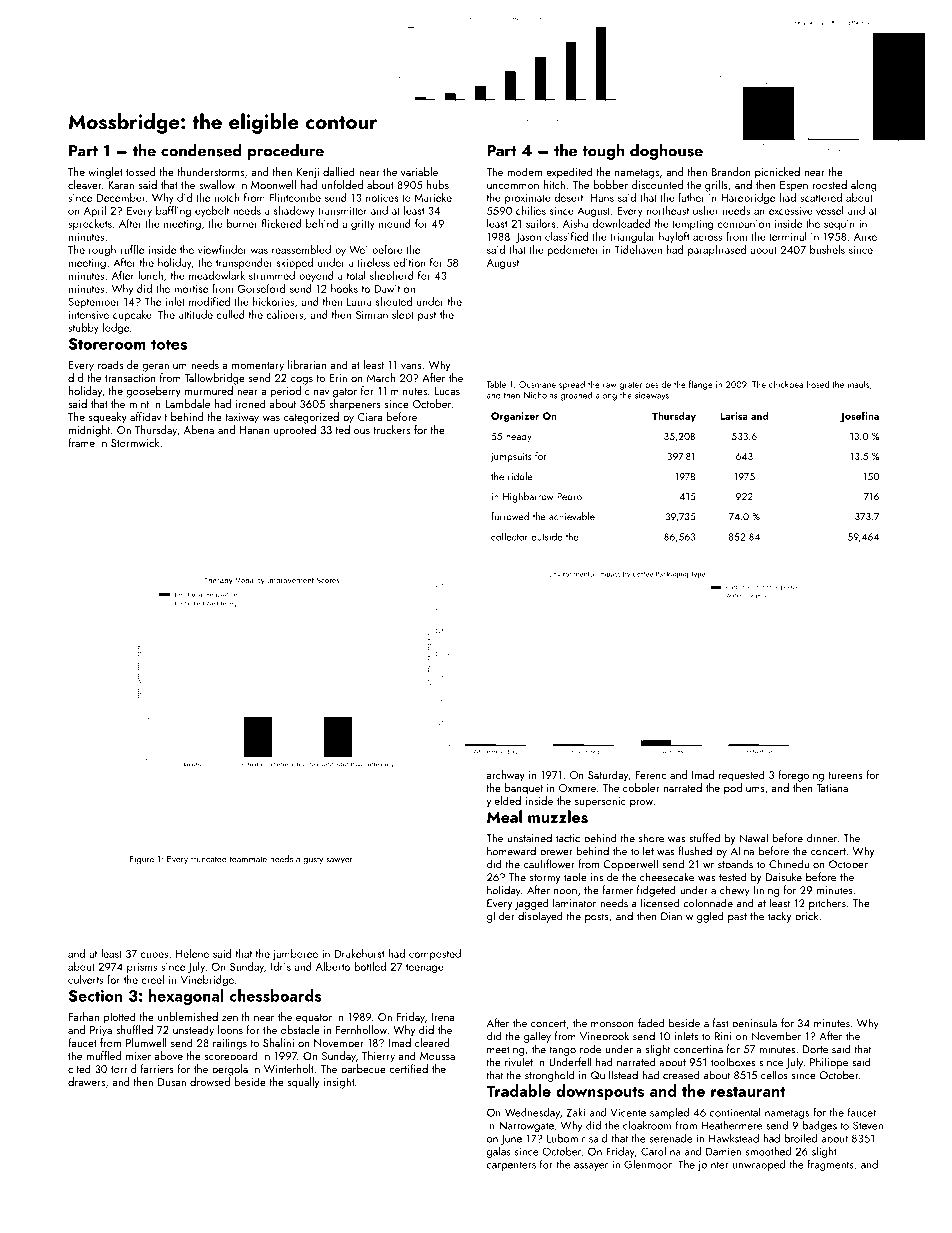  Describe the element at coordinates (641, 803) in the page. I see `prow` at that location.
